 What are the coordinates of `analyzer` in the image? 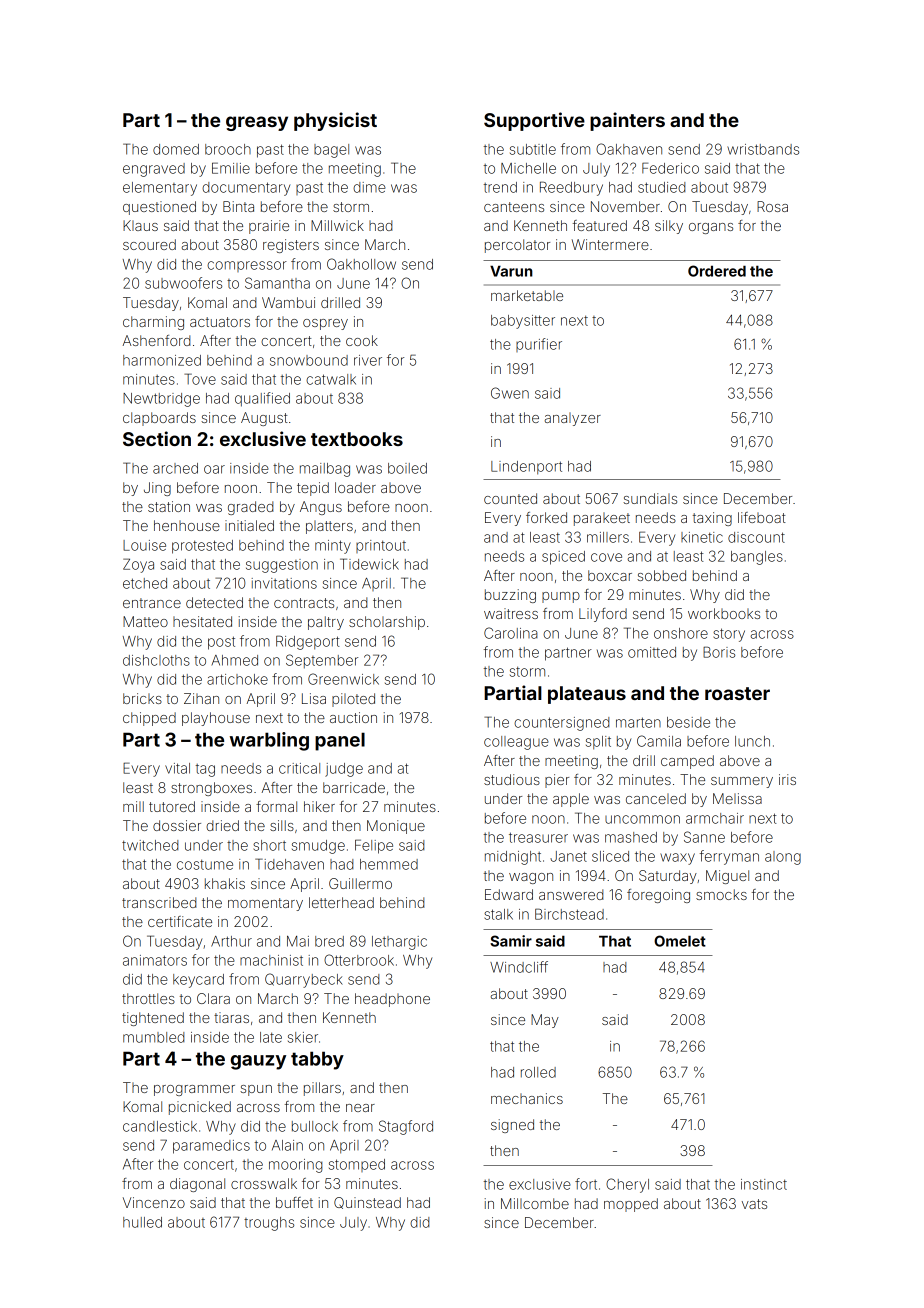 It's located at (573, 419).
